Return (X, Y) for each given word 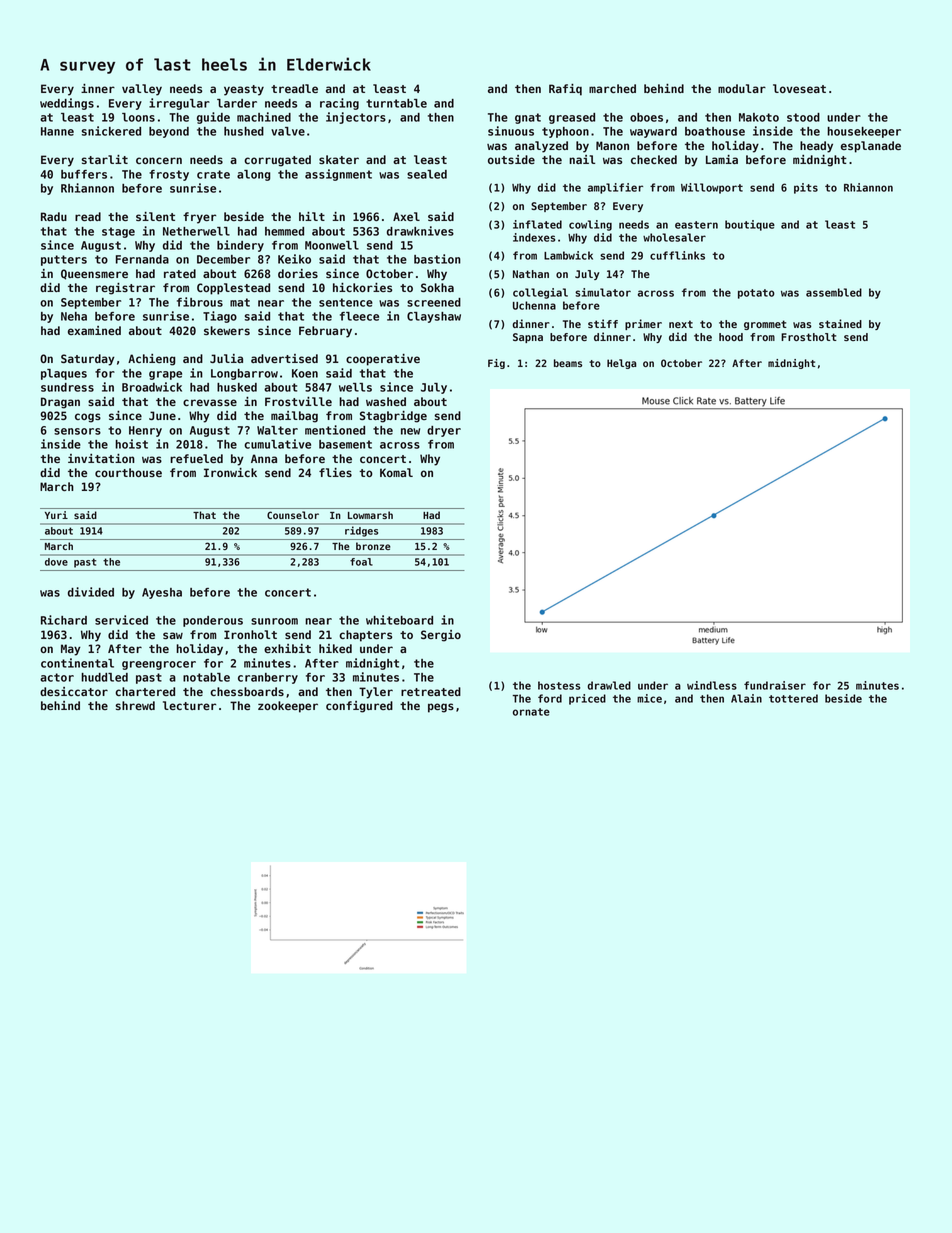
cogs (88, 418)
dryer (444, 431)
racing (339, 104)
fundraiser (775, 685)
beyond (169, 132)
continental (77, 663)
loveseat (799, 88)
